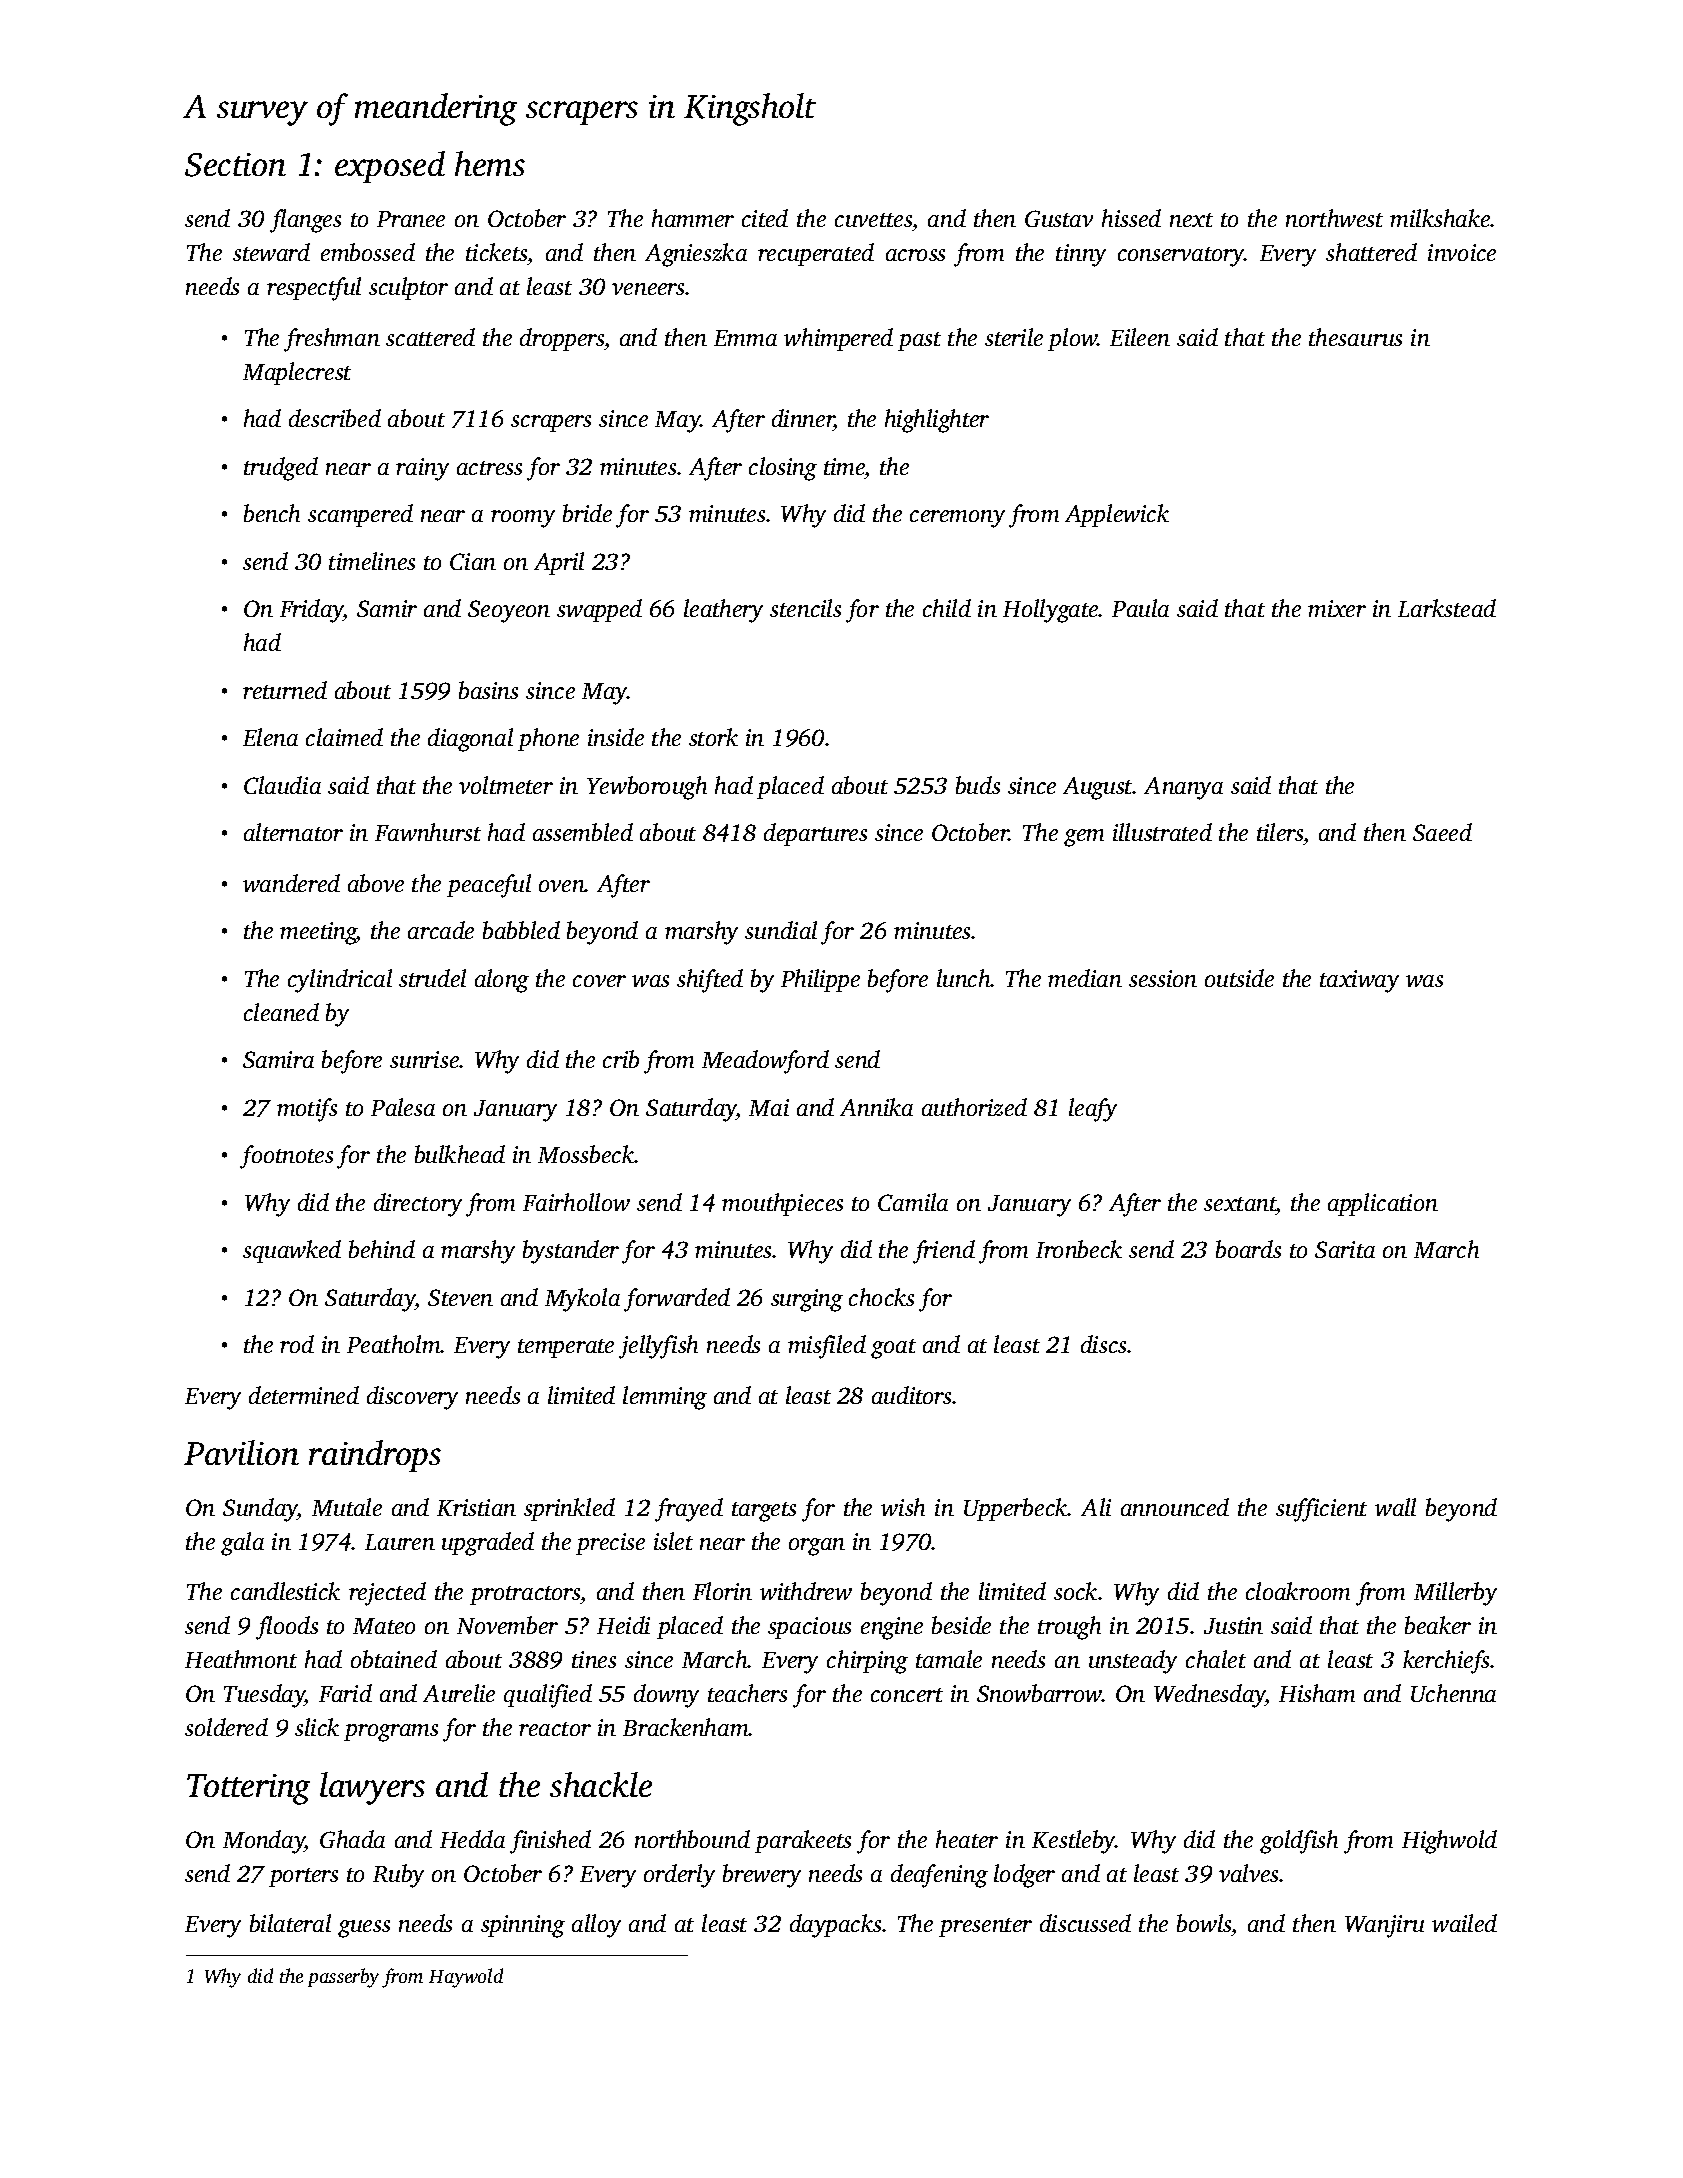  Describe the element at coordinates (1442, 832) in the image. I see `Saeed` at that location.
